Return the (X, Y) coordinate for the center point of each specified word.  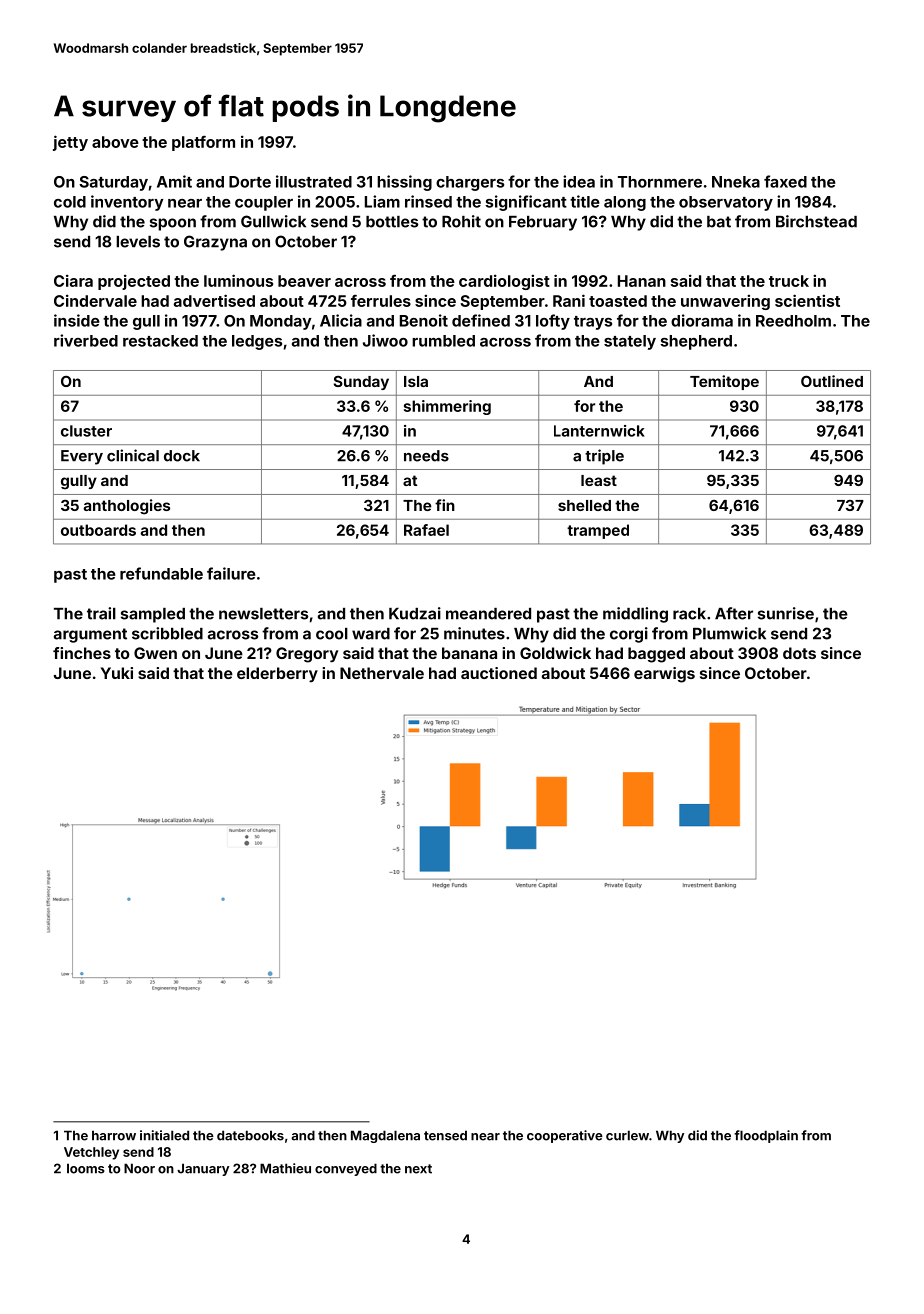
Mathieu (285, 1168)
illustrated (314, 181)
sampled (153, 615)
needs (426, 456)
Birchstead (816, 221)
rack (689, 614)
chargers (470, 183)
